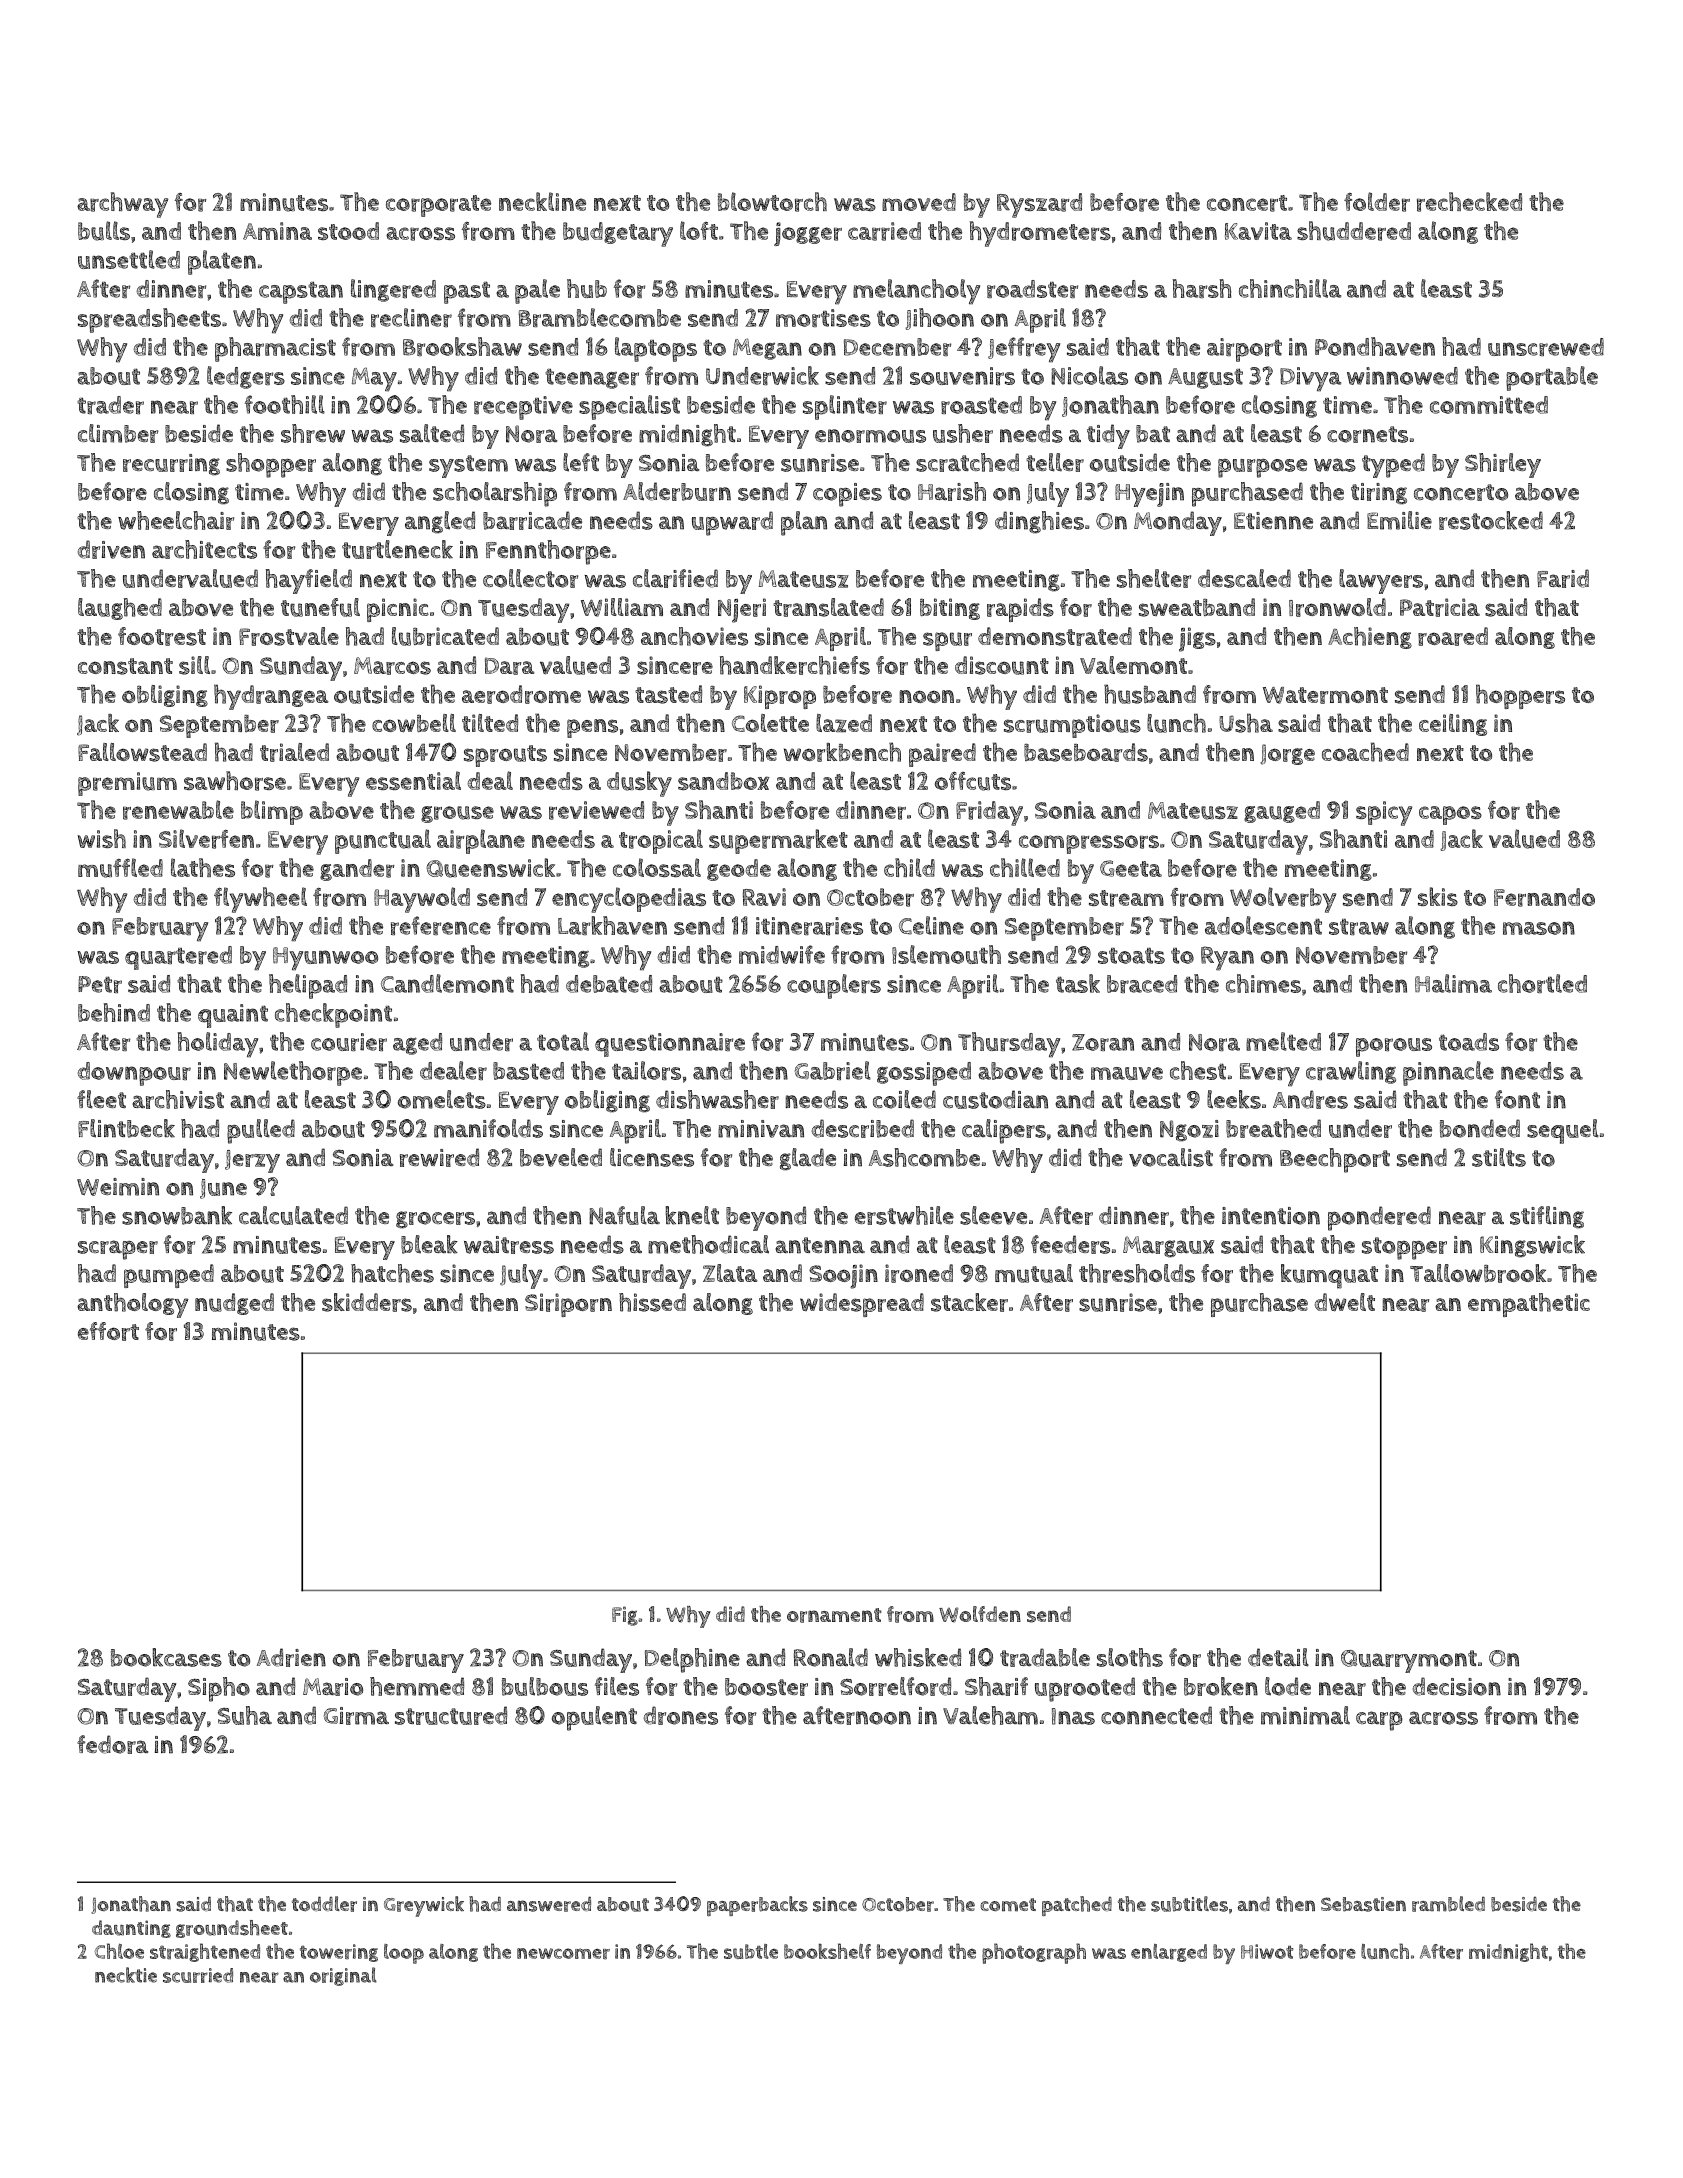  Describe the element at coordinates (1130, 1657) in the screenshot. I see `sloths` at that location.
